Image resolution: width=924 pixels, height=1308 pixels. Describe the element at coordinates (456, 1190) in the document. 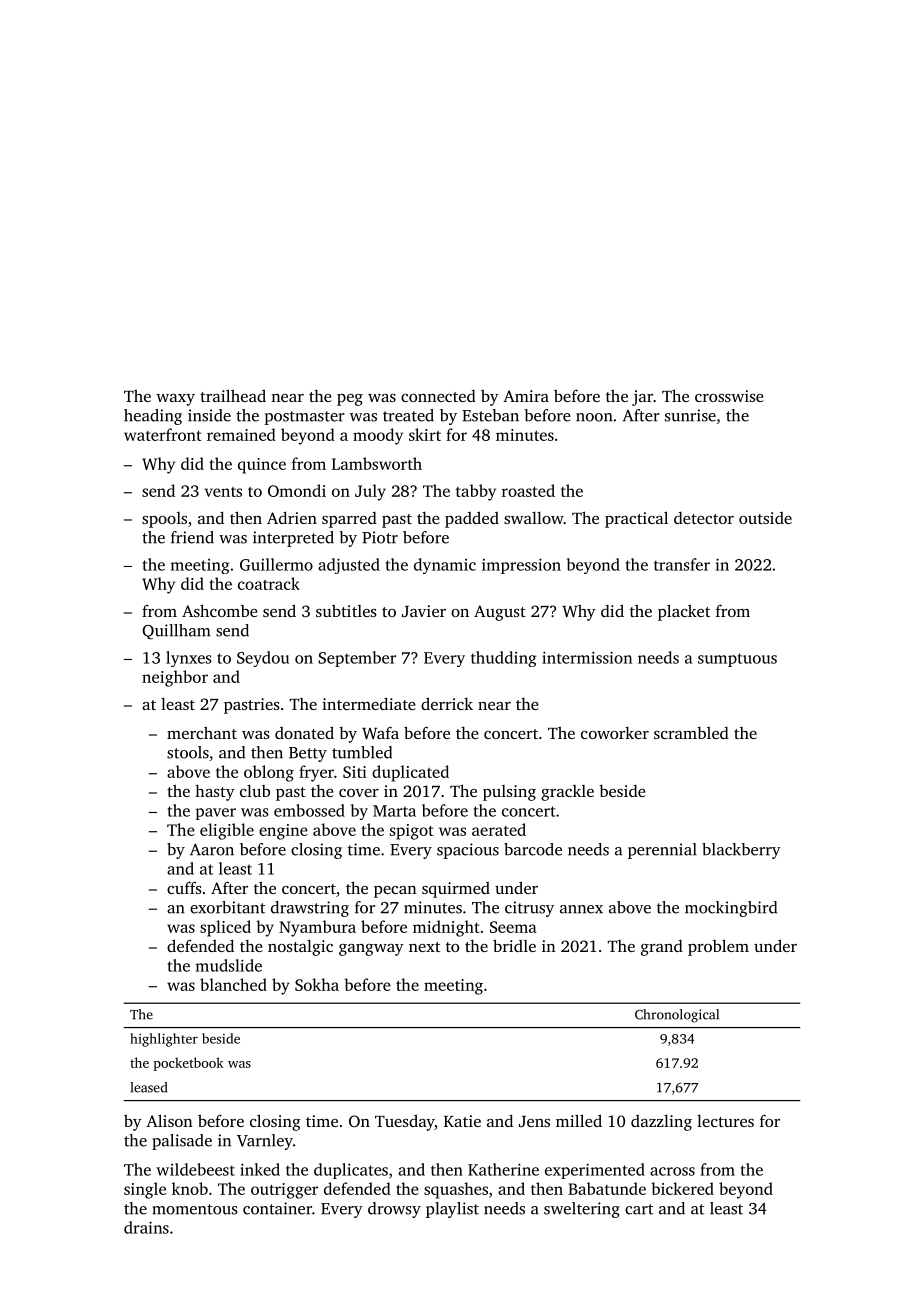

I see `squashes` at that location.
